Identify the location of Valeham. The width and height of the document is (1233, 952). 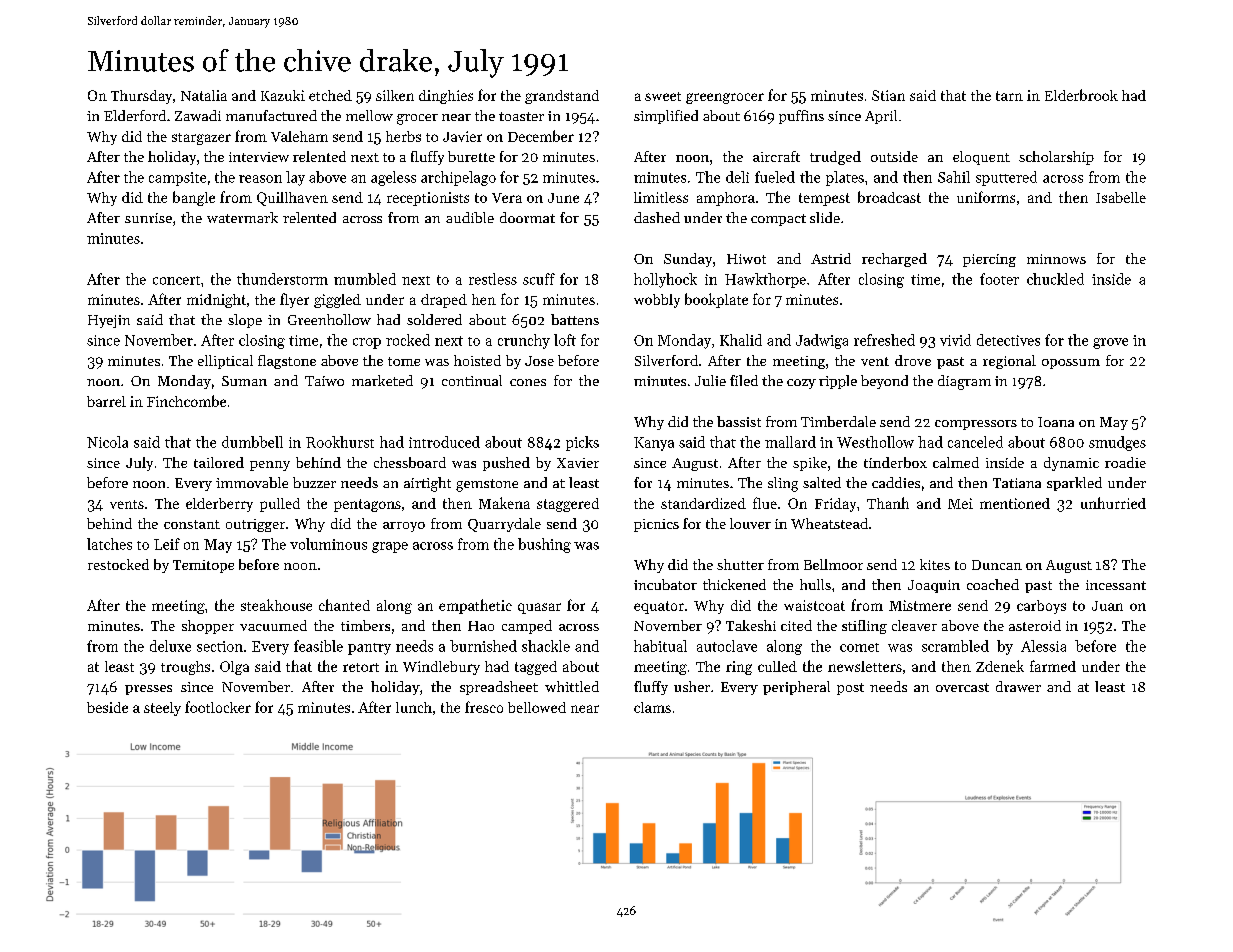
(299, 136).
